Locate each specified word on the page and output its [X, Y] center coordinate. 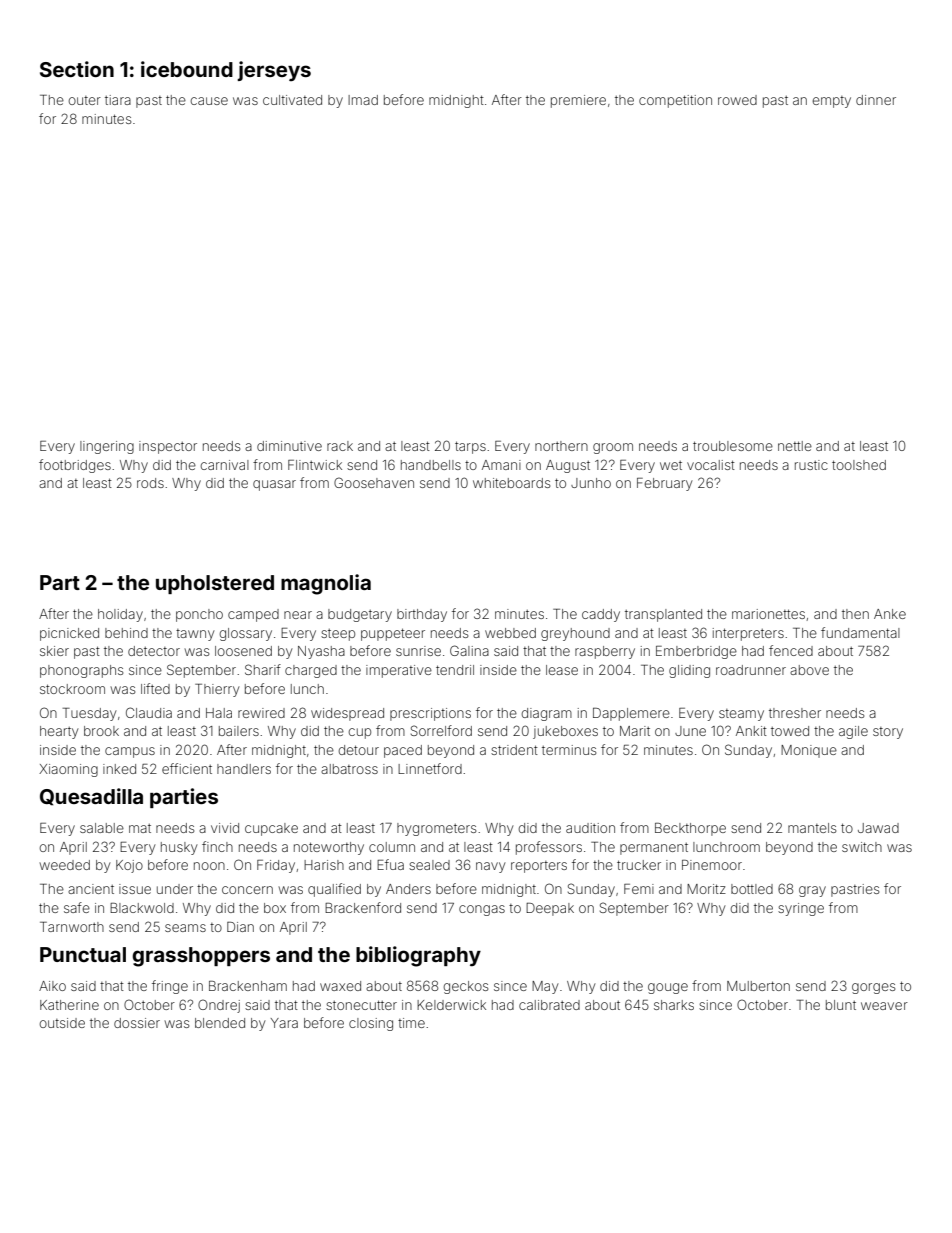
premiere [578, 101]
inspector [168, 447]
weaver [884, 1006]
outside [62, 1023]
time [411, 1023]
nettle [795, 446]
